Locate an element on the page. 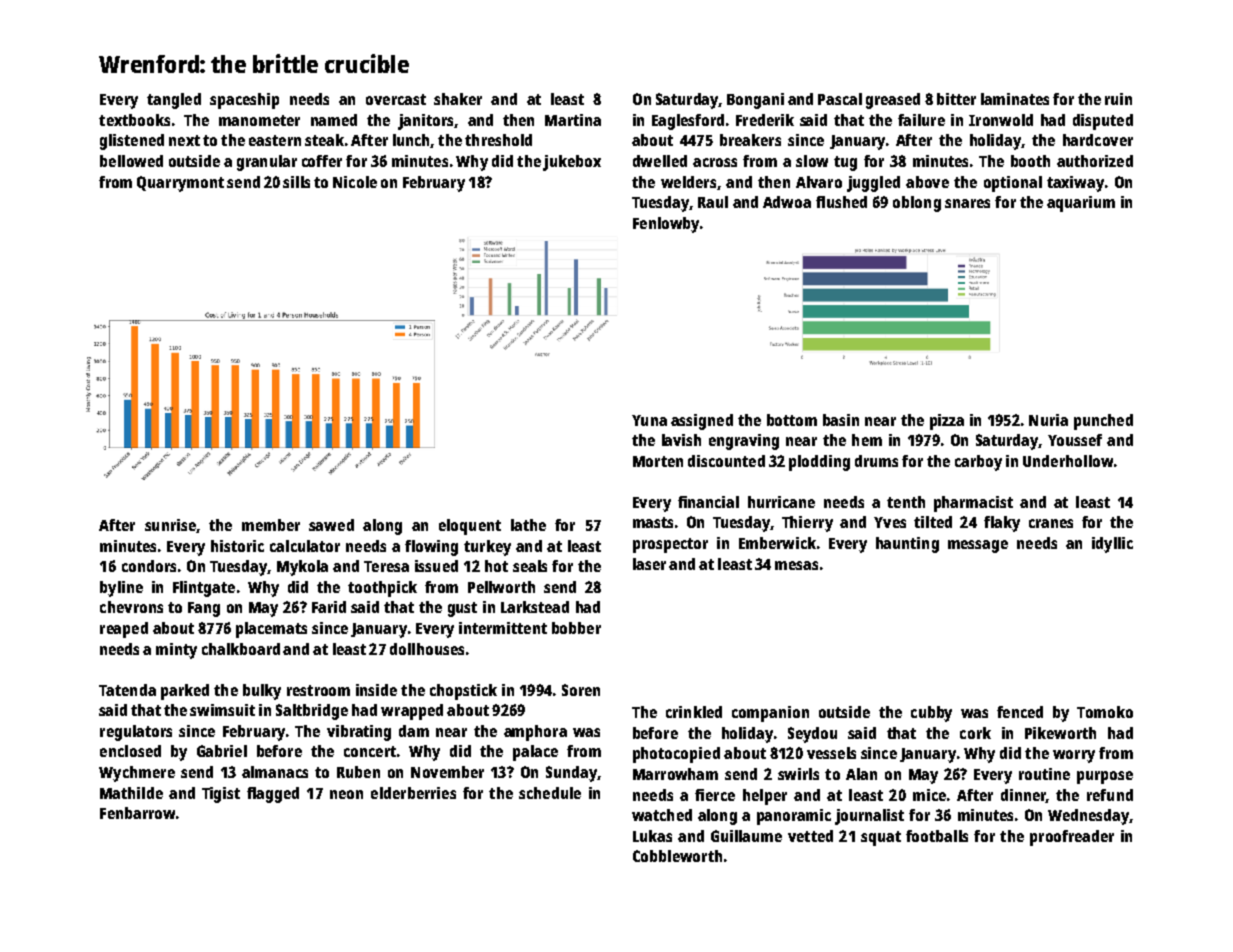  pizza is located at coordinates (947, 422).
